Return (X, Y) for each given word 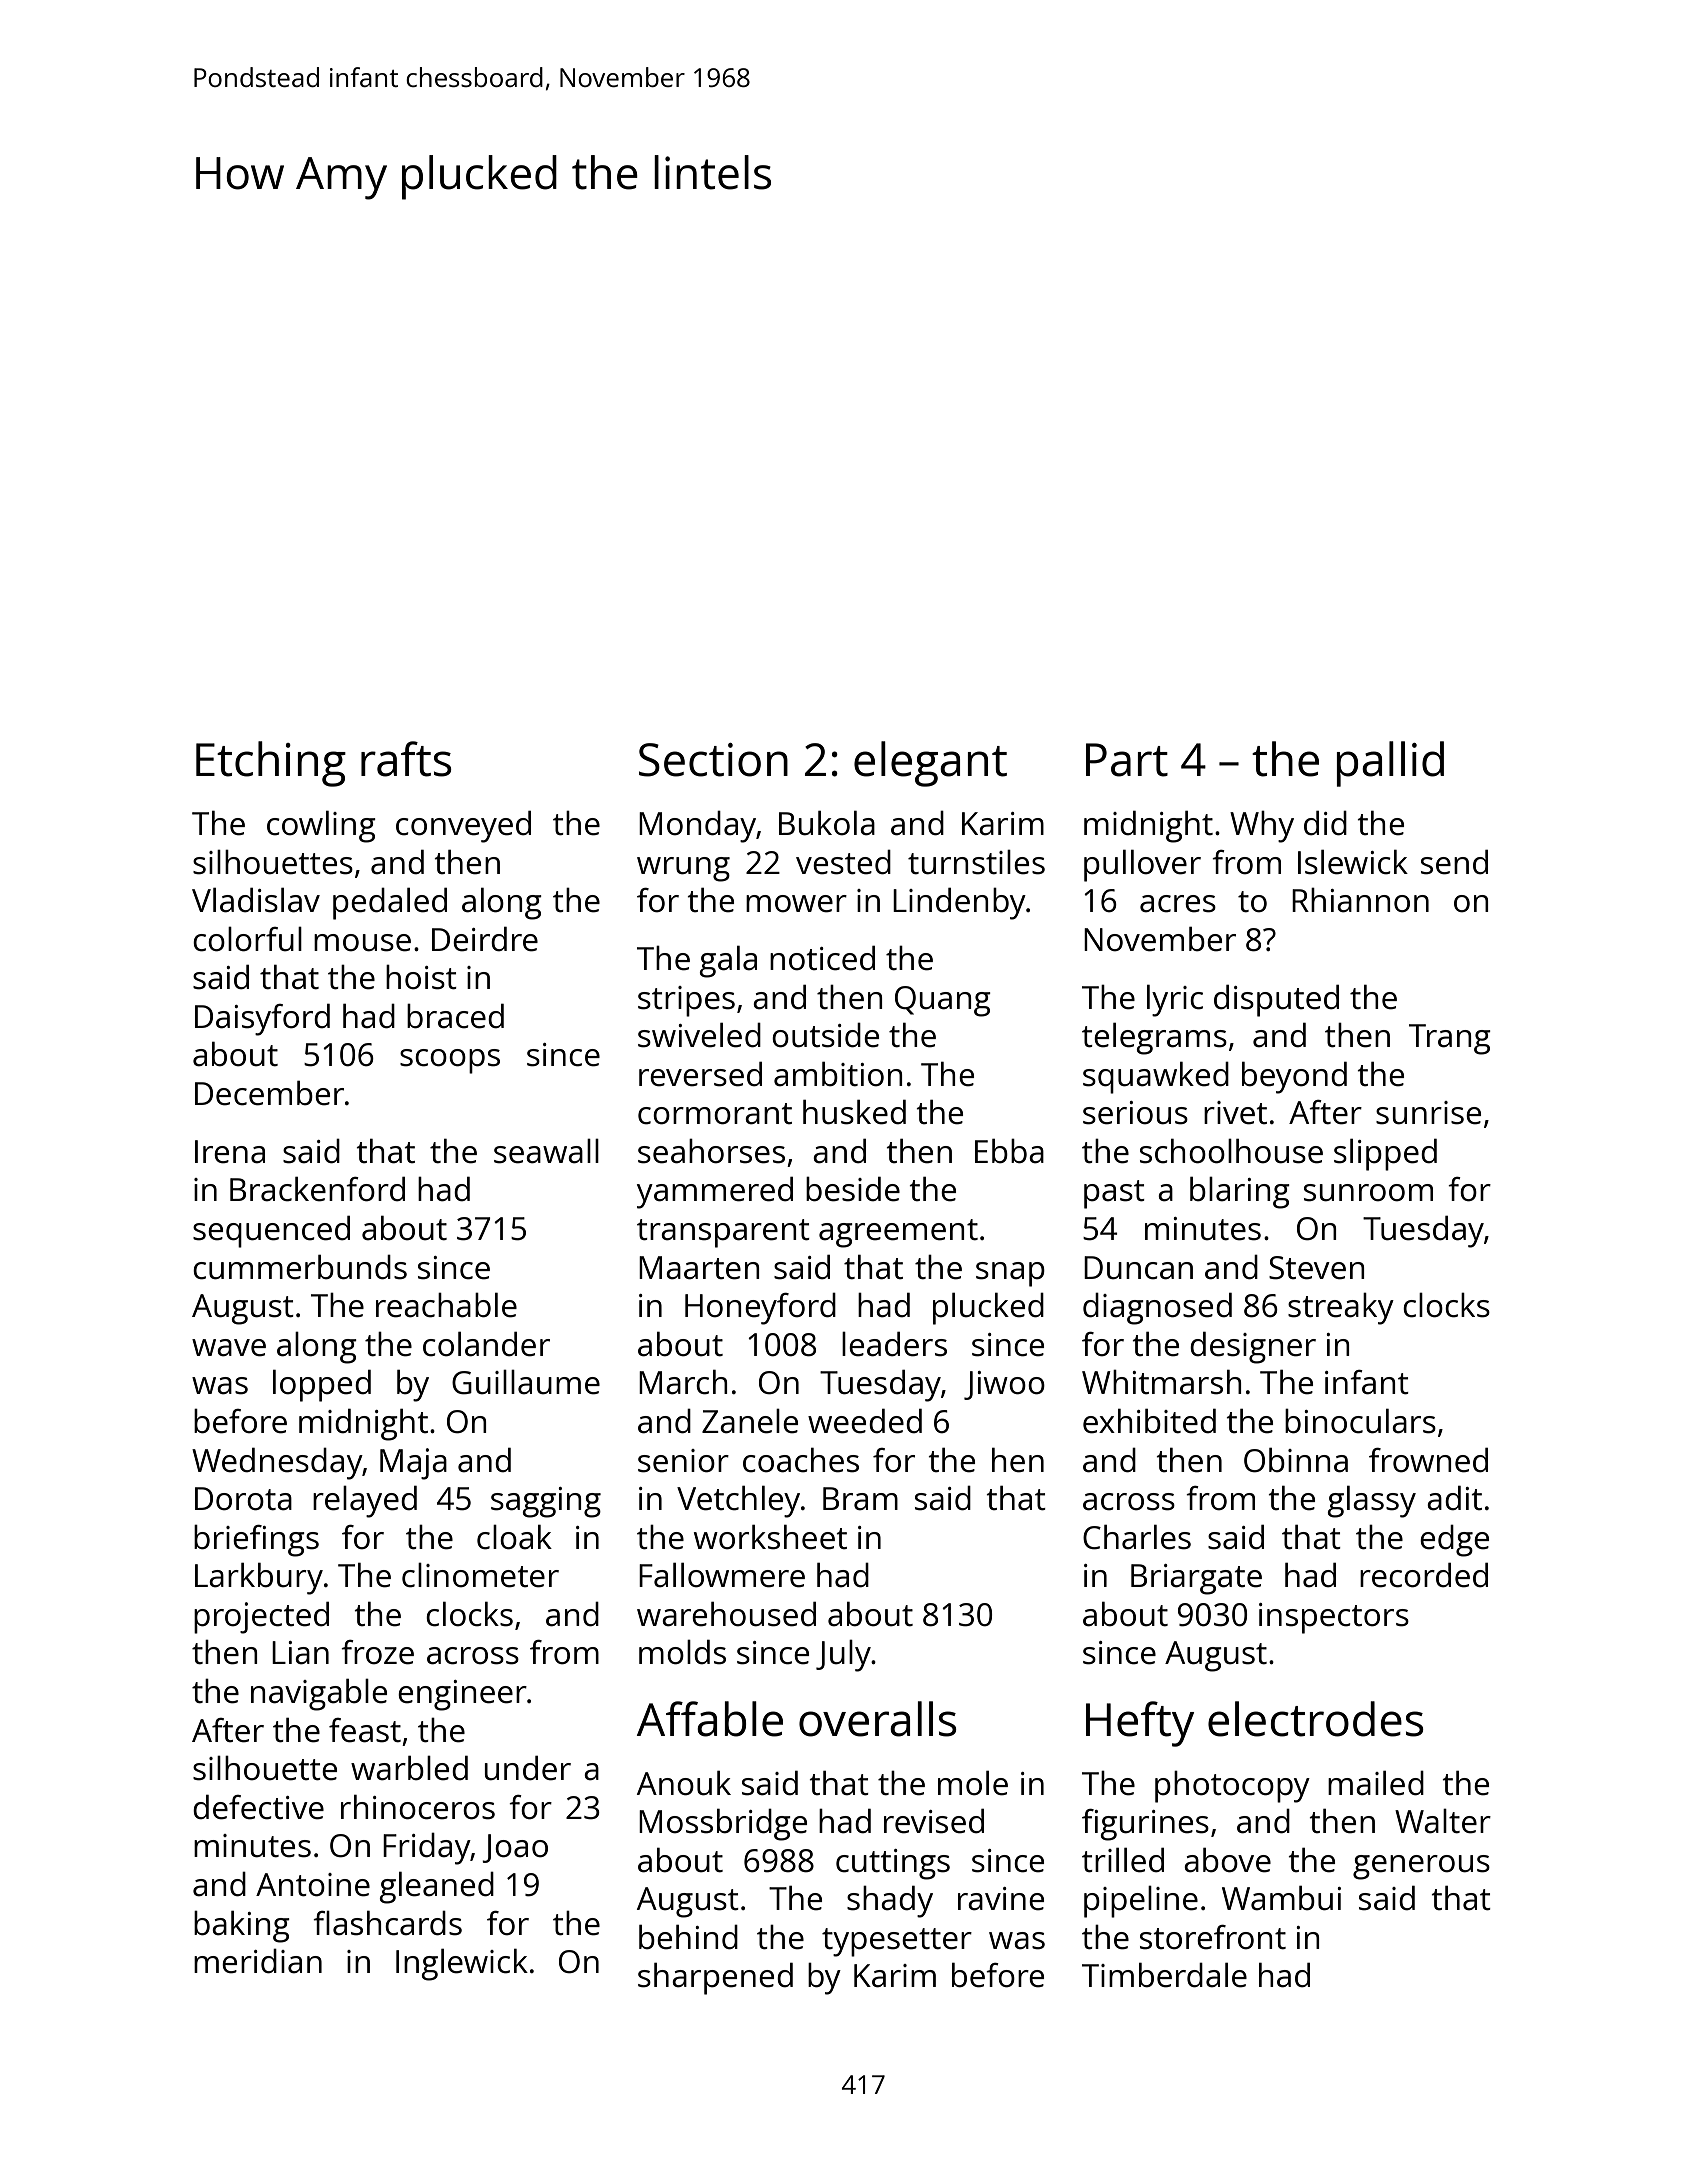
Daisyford (262, 1020)
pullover (1142, 866)
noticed (822, 958)
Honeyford (760, 1309)
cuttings (893, 1864)
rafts (406, 759)
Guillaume (526, 1382)
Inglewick (462, 1965)
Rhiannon (1360, 900)
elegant (930, 764)
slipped (1385, 1155)
